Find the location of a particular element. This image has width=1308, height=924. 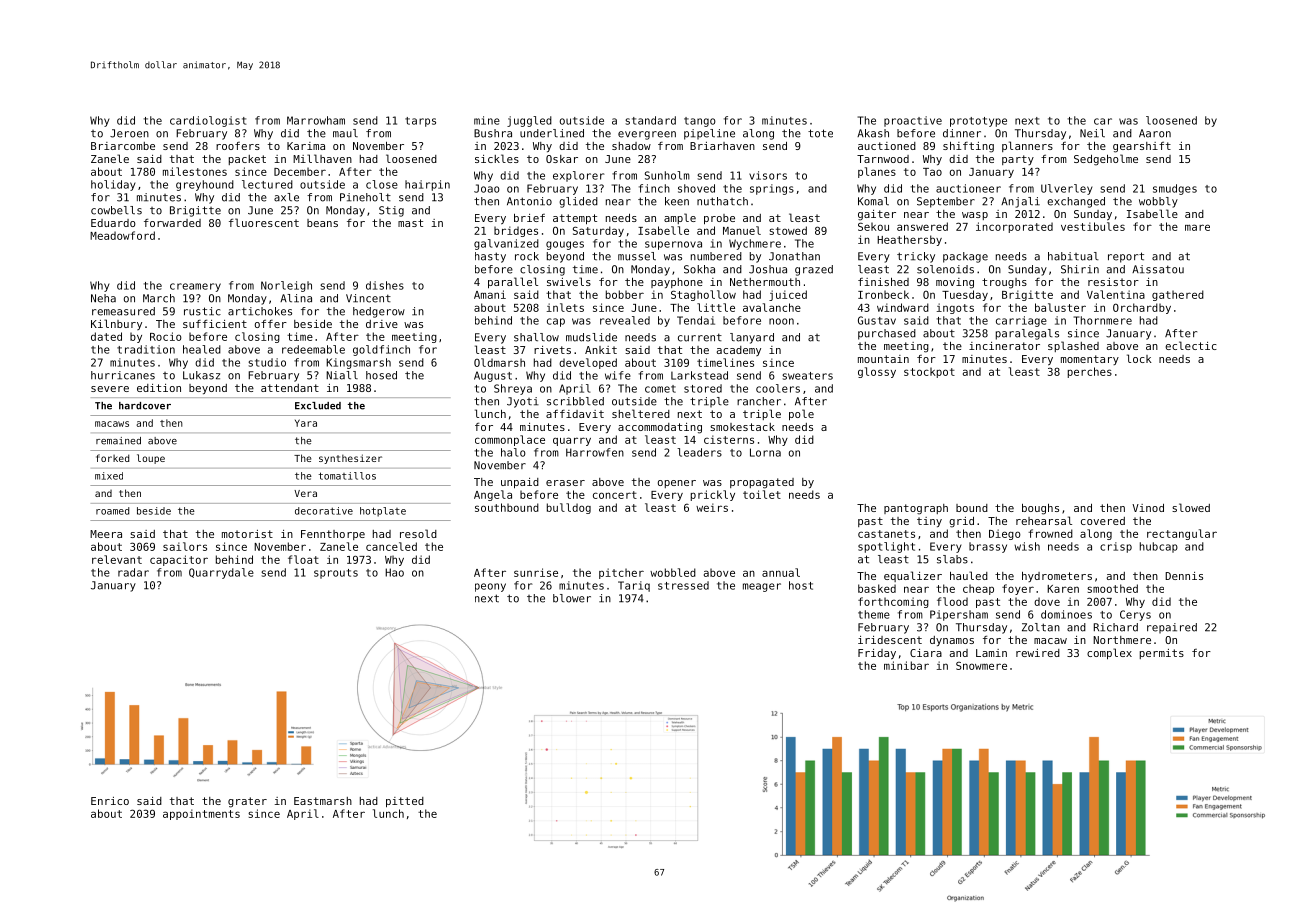

Neil is located at coordinates (1092, 133).
